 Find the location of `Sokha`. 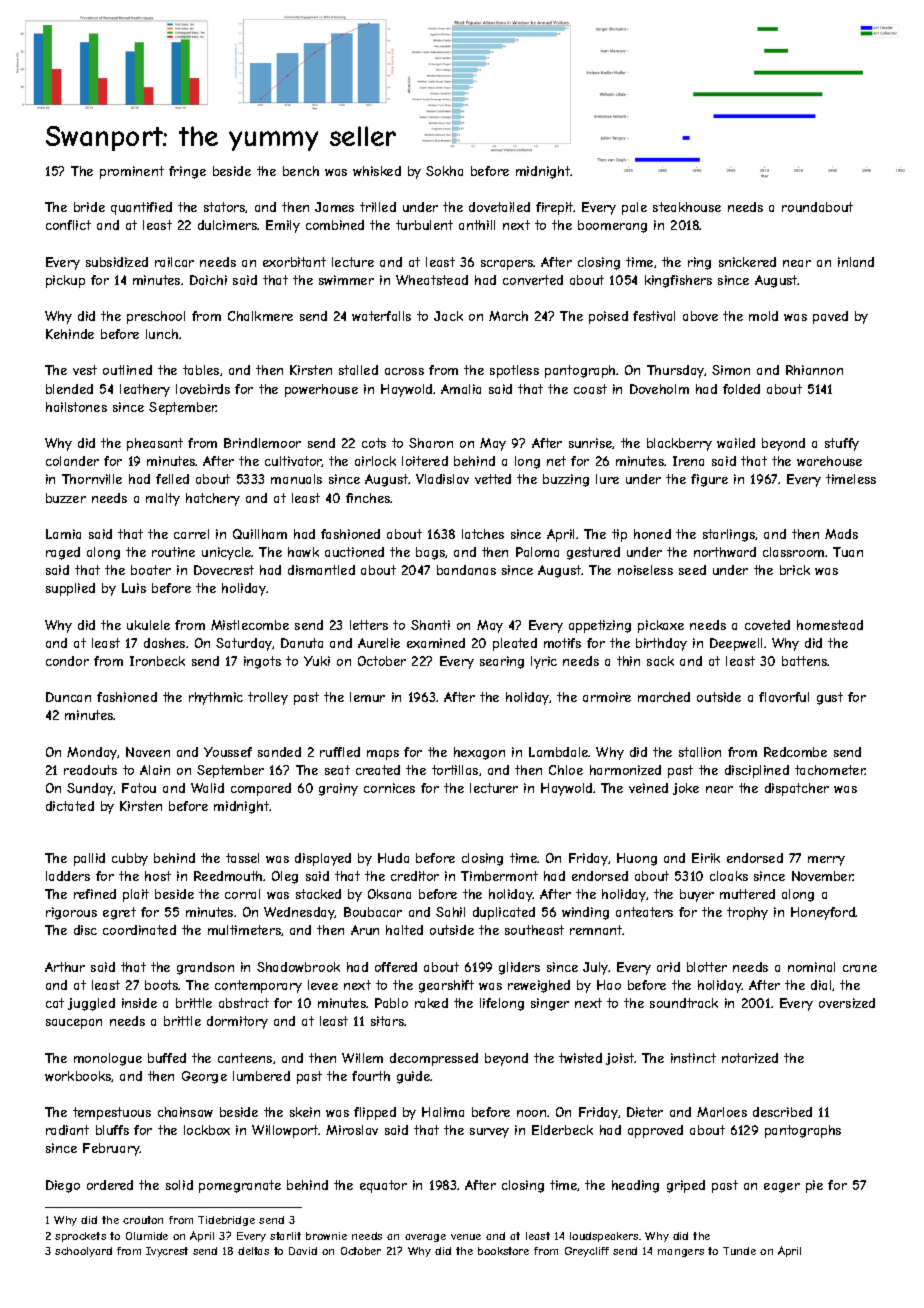

Sokha is located at coordinates (444, 171).
